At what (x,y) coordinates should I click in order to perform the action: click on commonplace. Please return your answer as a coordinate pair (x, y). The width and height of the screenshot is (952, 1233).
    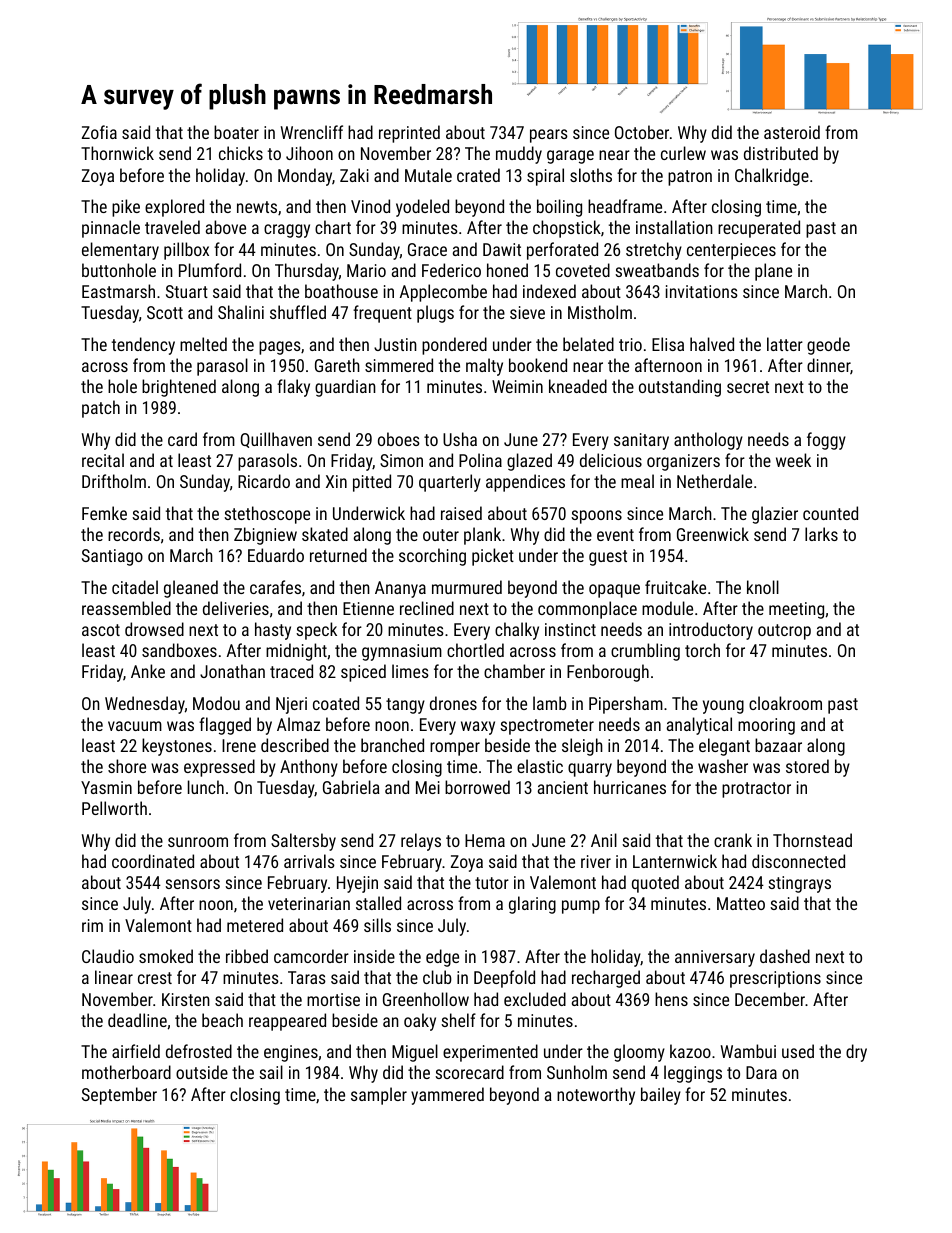
    Looking at the image, I should click on (587, 610).
